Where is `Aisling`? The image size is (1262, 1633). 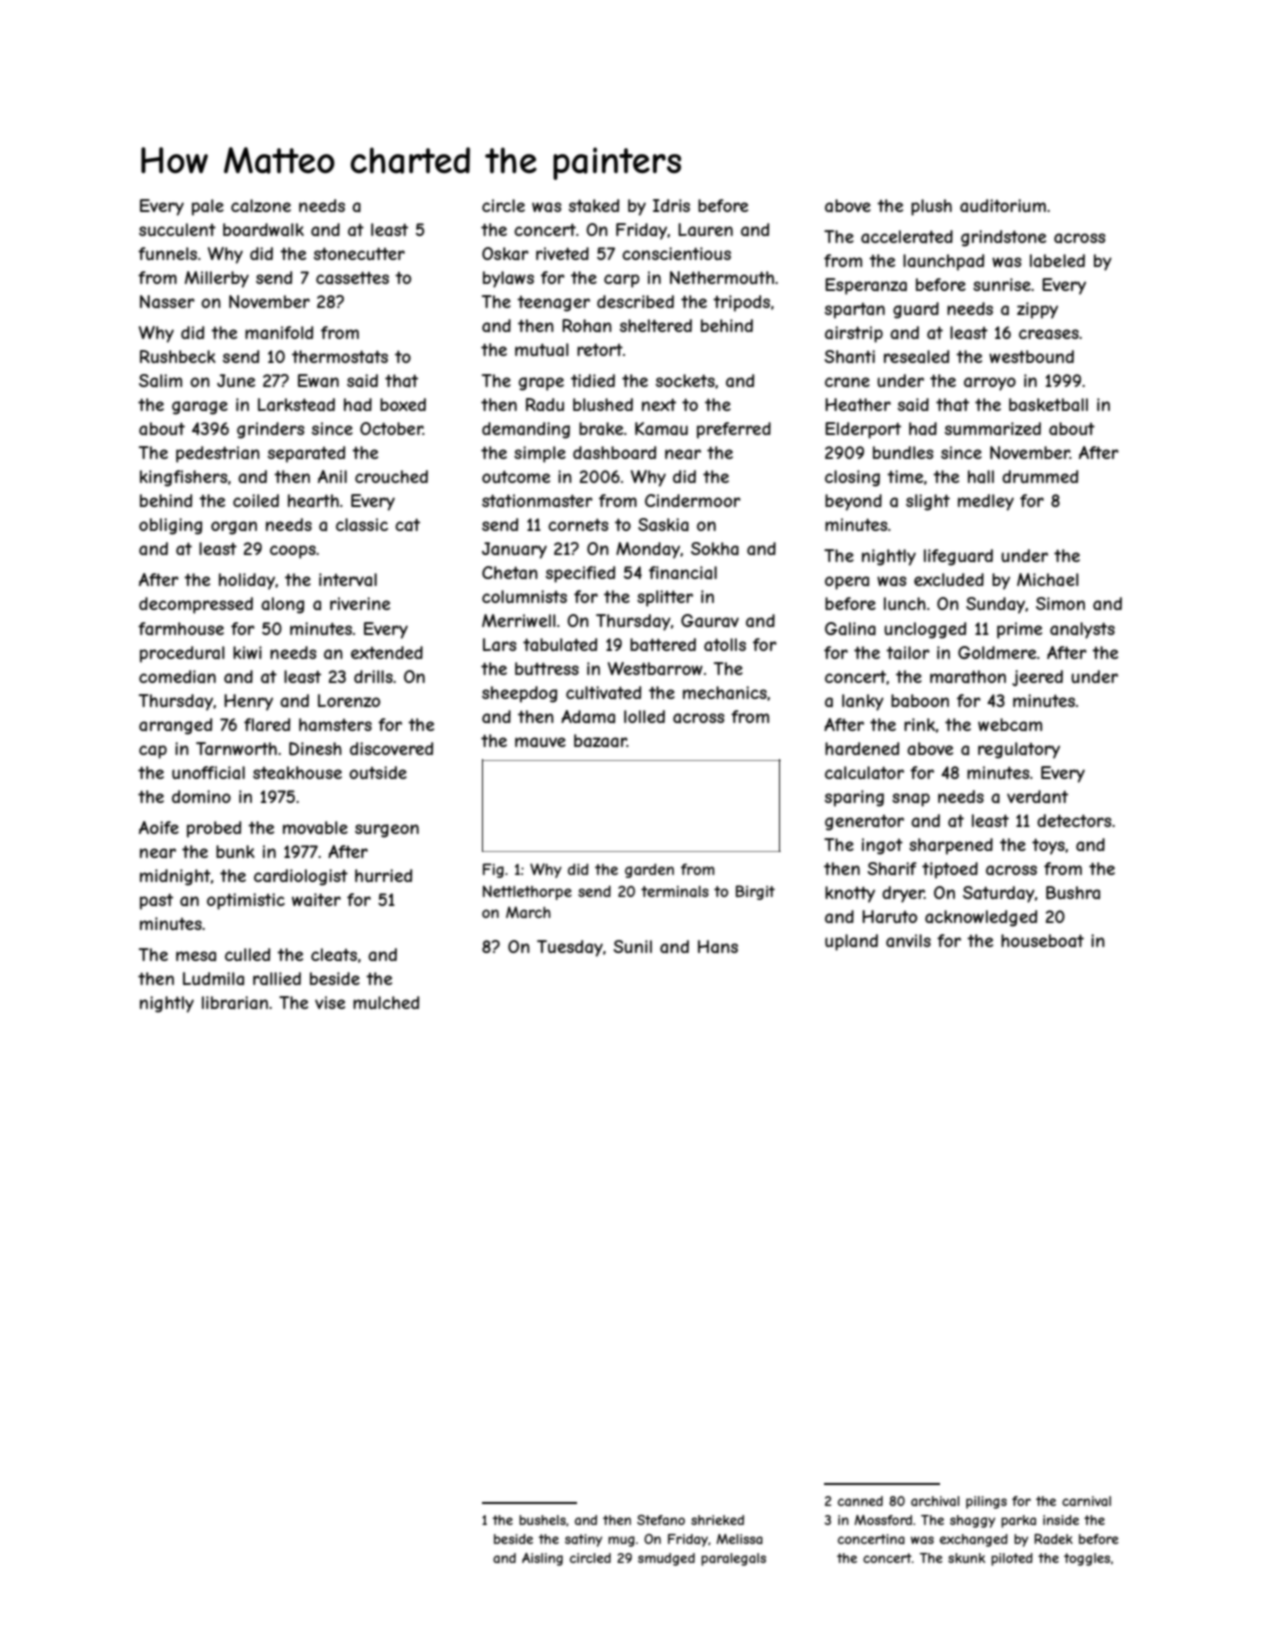 Aisling is located at coordinates (542, 1559).
